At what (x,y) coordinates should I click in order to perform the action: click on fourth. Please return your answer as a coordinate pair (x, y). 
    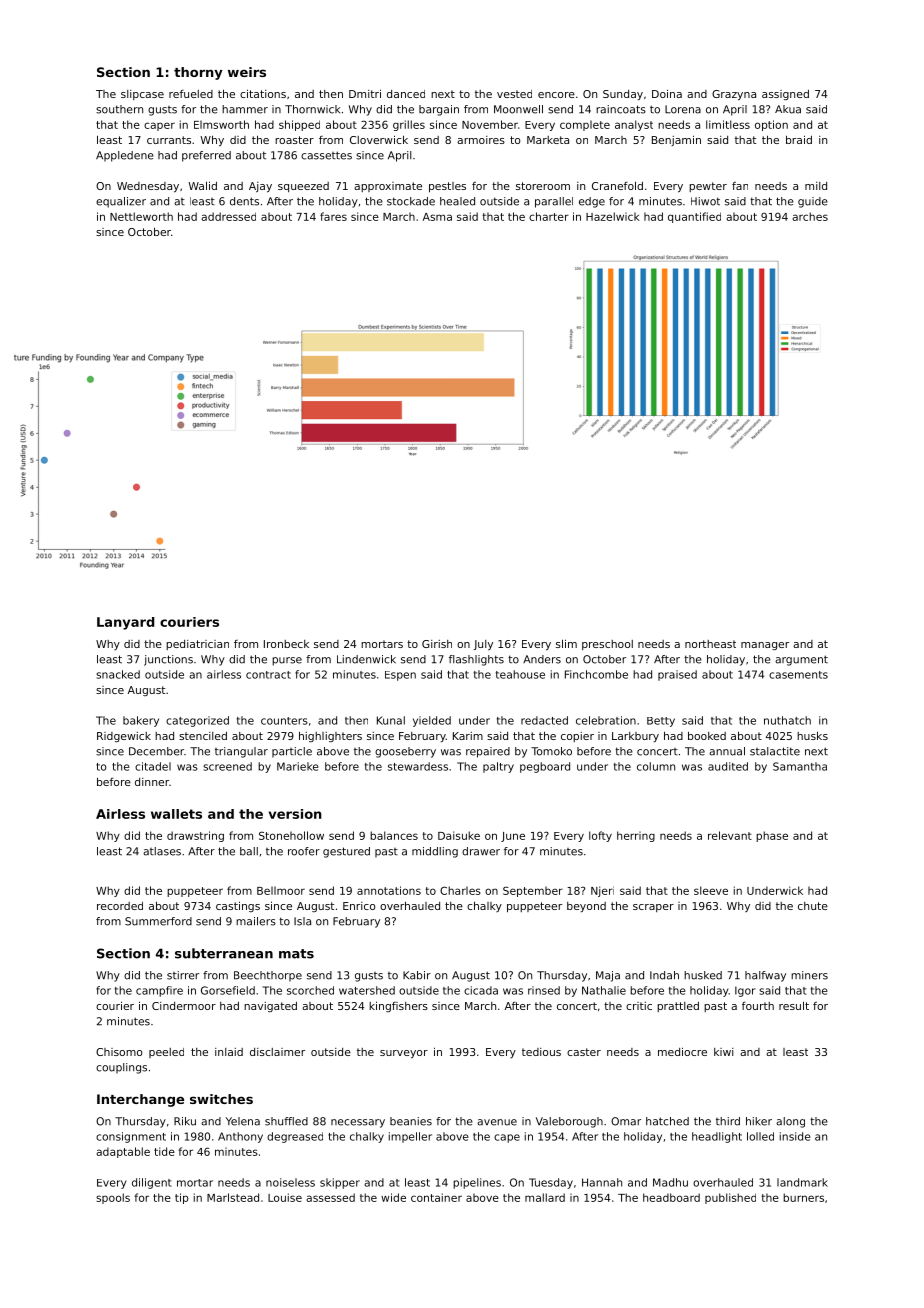
    Looking at the image, I should click on (758, 1006).
